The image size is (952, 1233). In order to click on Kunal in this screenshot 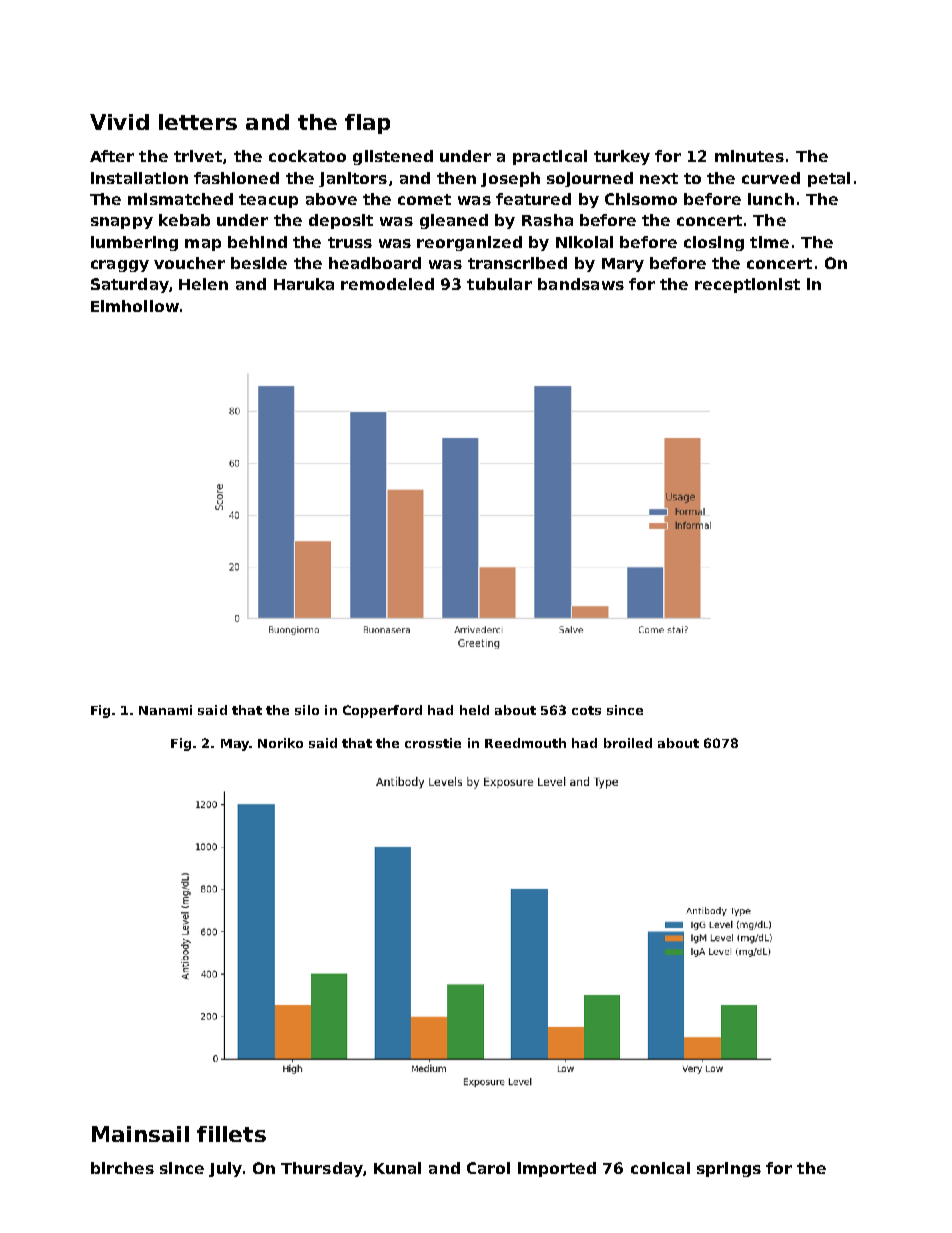, I will do `click(397, 1168)`.
